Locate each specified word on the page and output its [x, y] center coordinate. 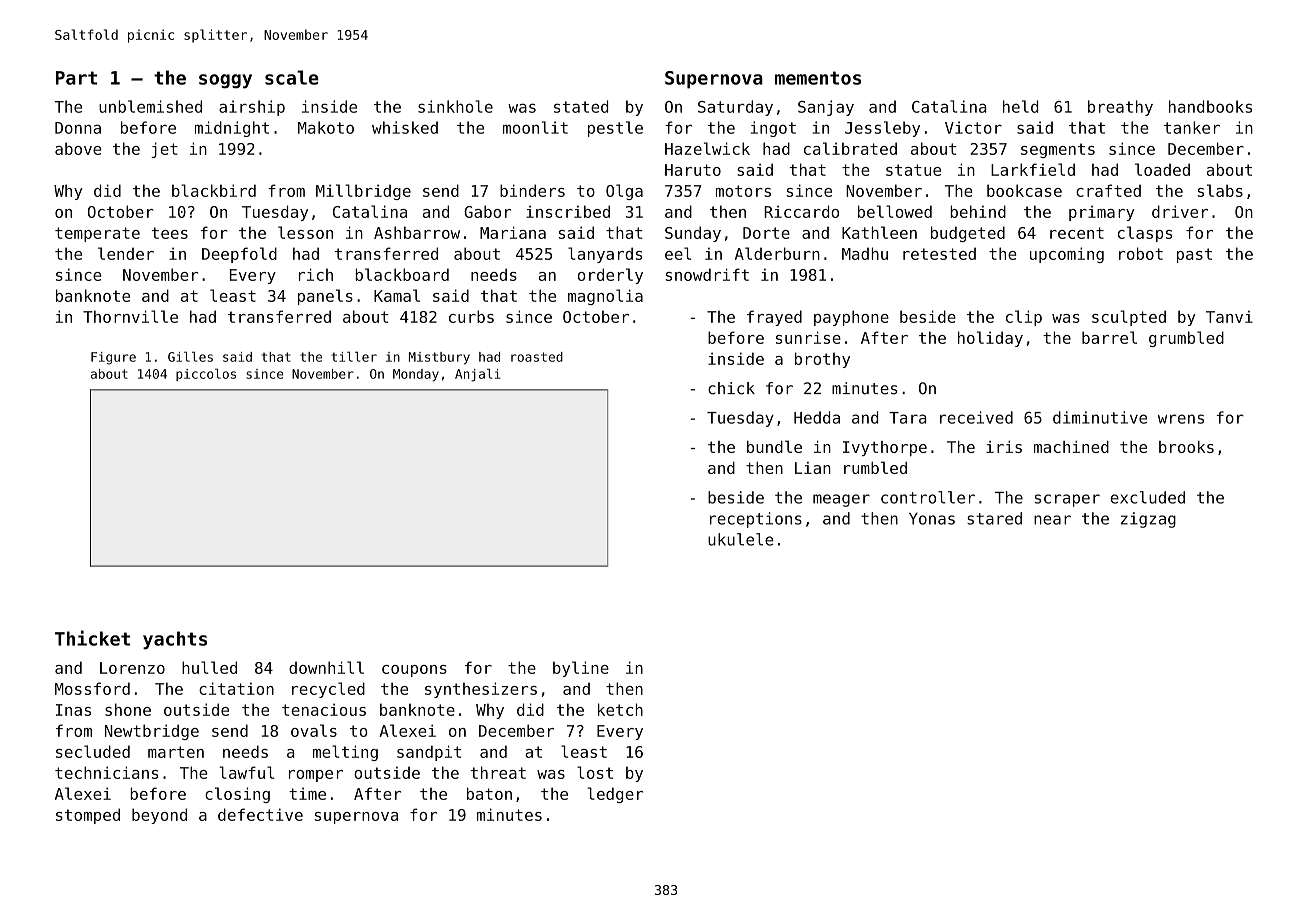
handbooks [1210, 106]
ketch [620, 709]
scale [292, 77]
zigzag [1148, 520]
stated [581, 106]
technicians [106, 772]
